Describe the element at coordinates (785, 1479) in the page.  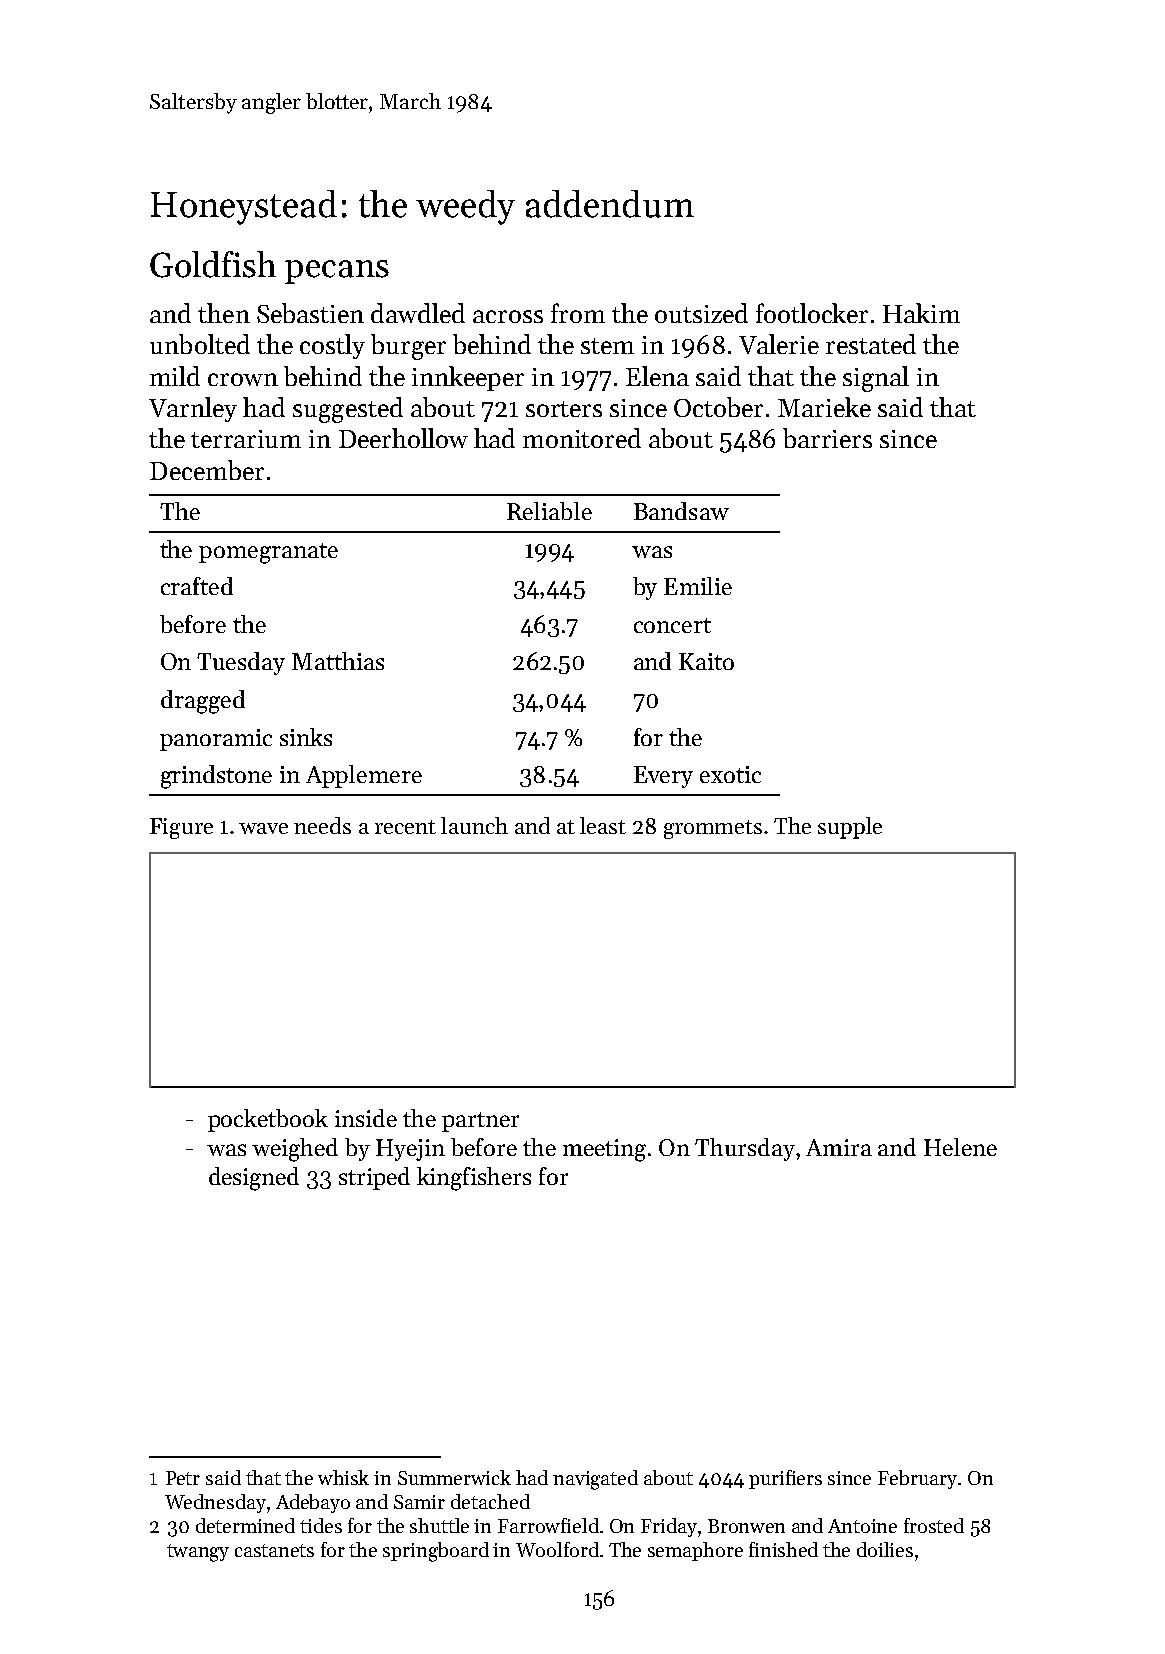
I see `purifiers` at that location.
